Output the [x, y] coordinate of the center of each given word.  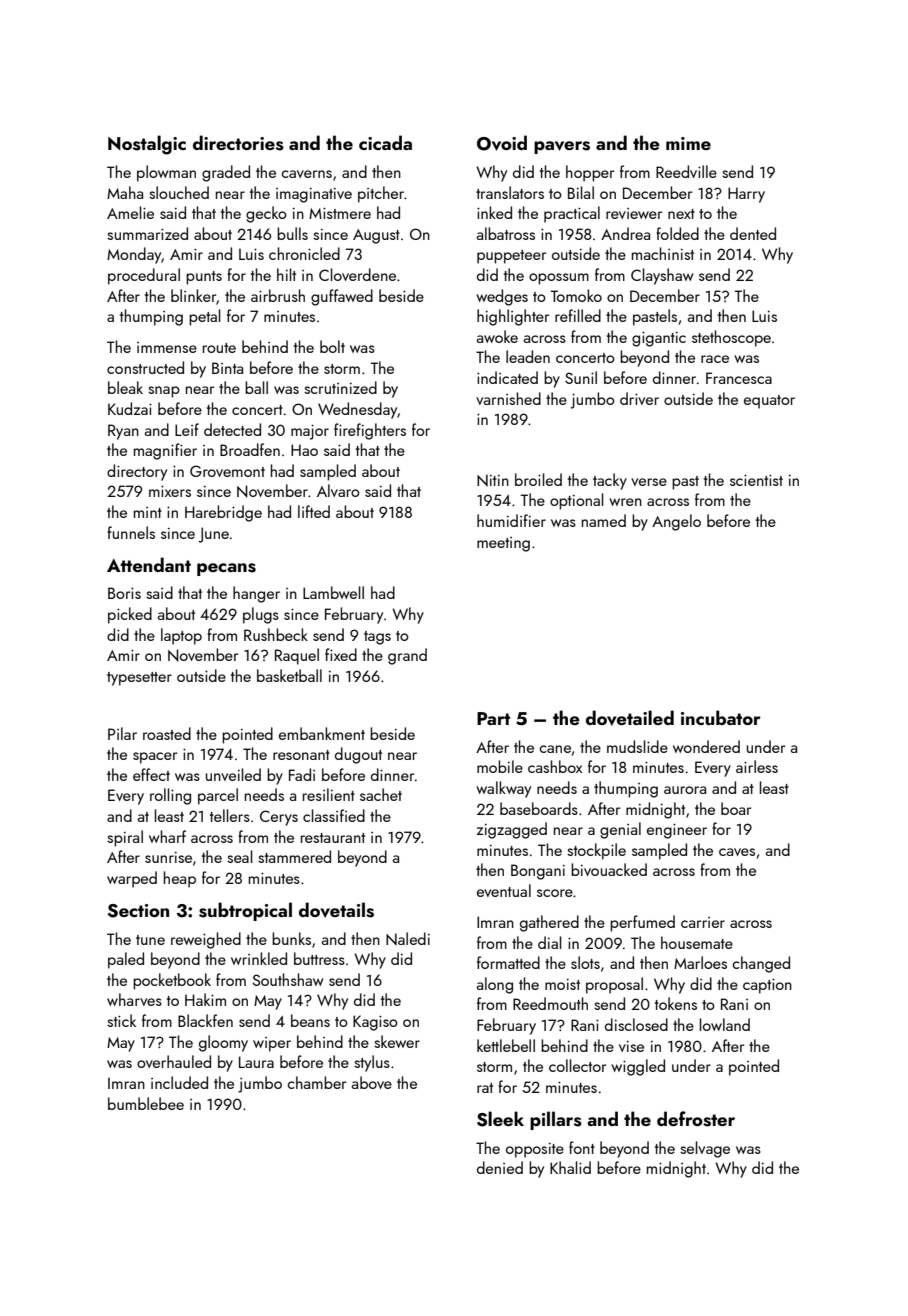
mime [688, 143]
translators [510, 192]
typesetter [139, 679]
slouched [179, 192]
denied [500, 1167]
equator [769, 402]
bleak [125, 387]
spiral [125, 838]
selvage [705, 1149]
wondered [706, 746]
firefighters [370, 431]
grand [407, 656]
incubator [721, 717]
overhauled [174, 1061]
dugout [358, 755]
